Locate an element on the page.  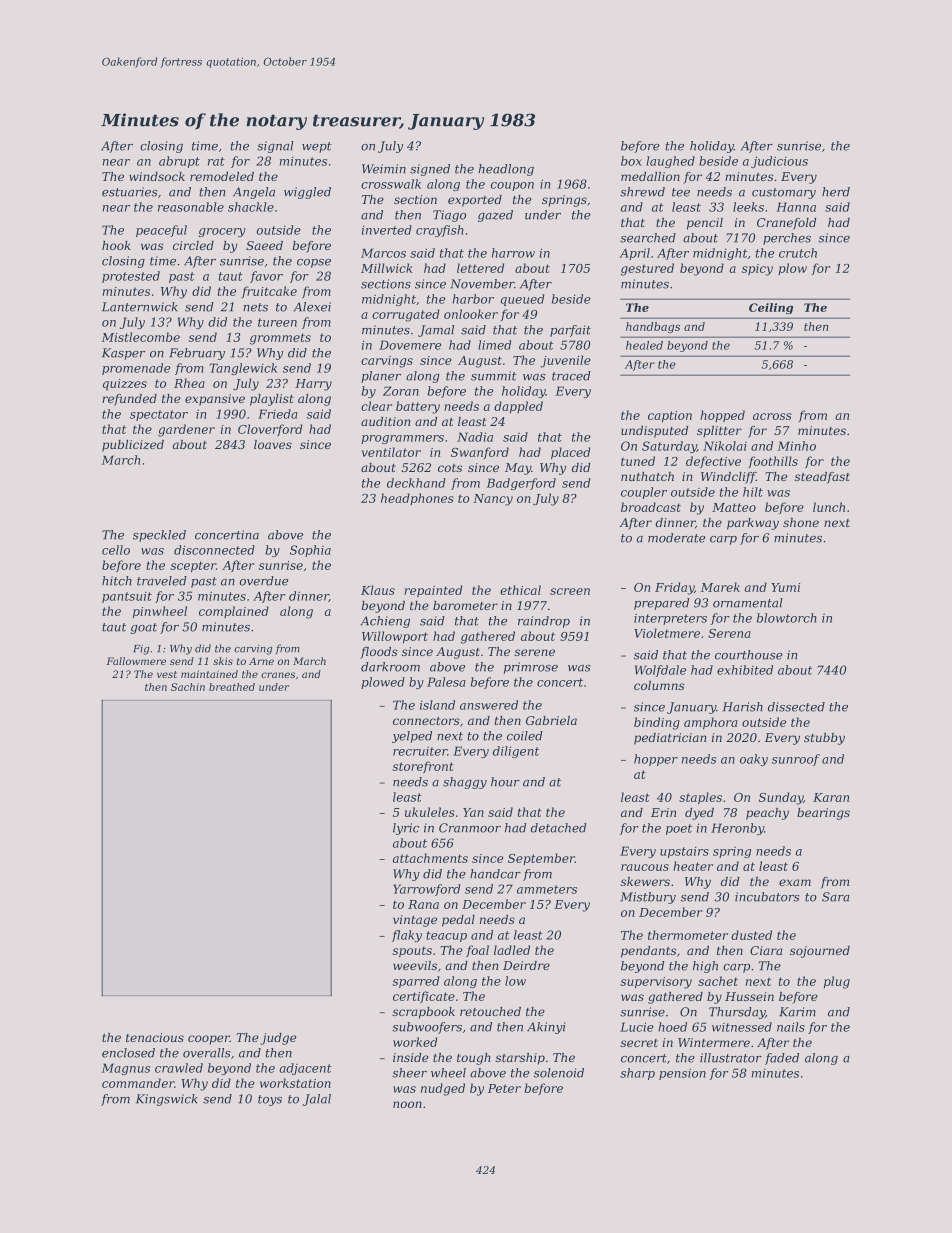
nudged is located at coordinates (443, 1089).
